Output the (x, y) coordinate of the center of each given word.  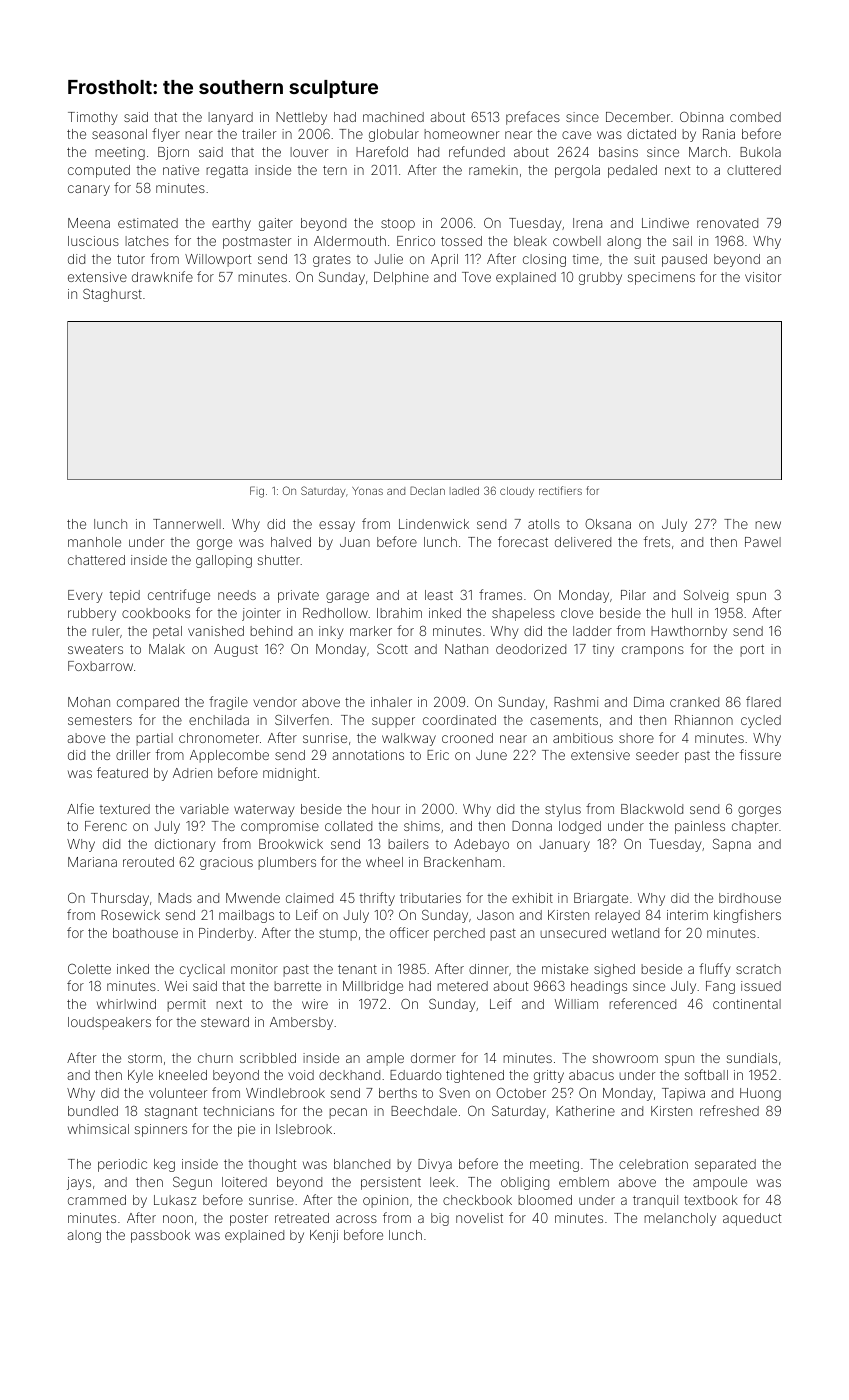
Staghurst (112, 295)
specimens (661, 278)
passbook (160, 1236)
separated (725, 1165)
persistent (391, 1183)
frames (500, 594)
